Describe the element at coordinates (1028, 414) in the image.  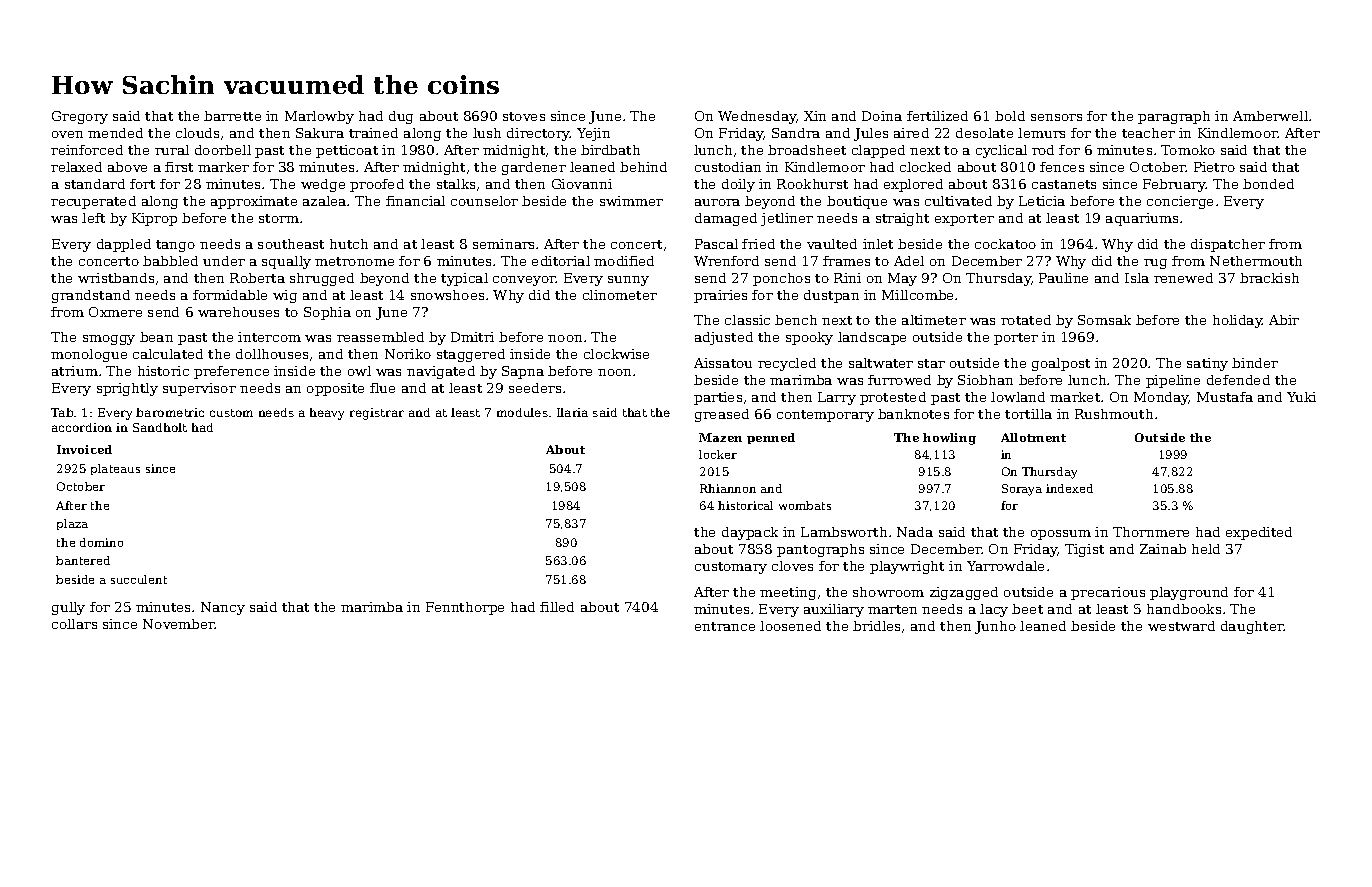
I see `tortilla` at that location.
